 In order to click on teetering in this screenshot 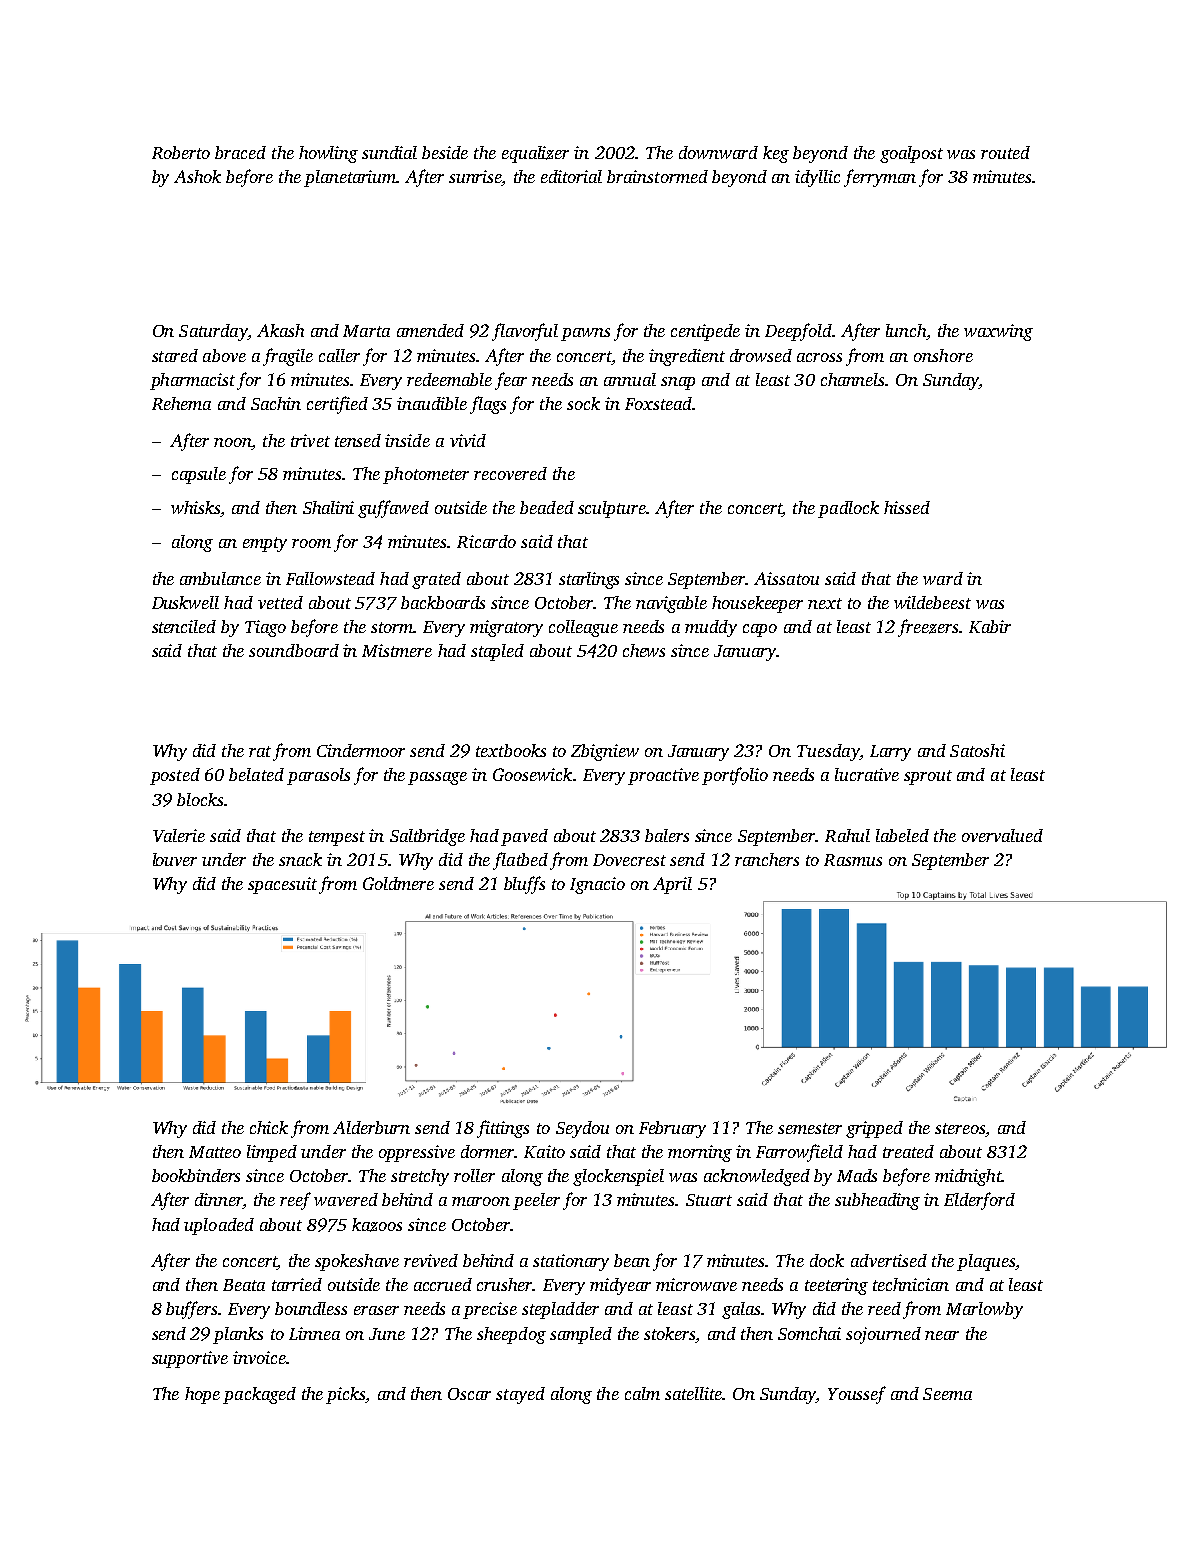, I will do `click(836, 1286)`.
